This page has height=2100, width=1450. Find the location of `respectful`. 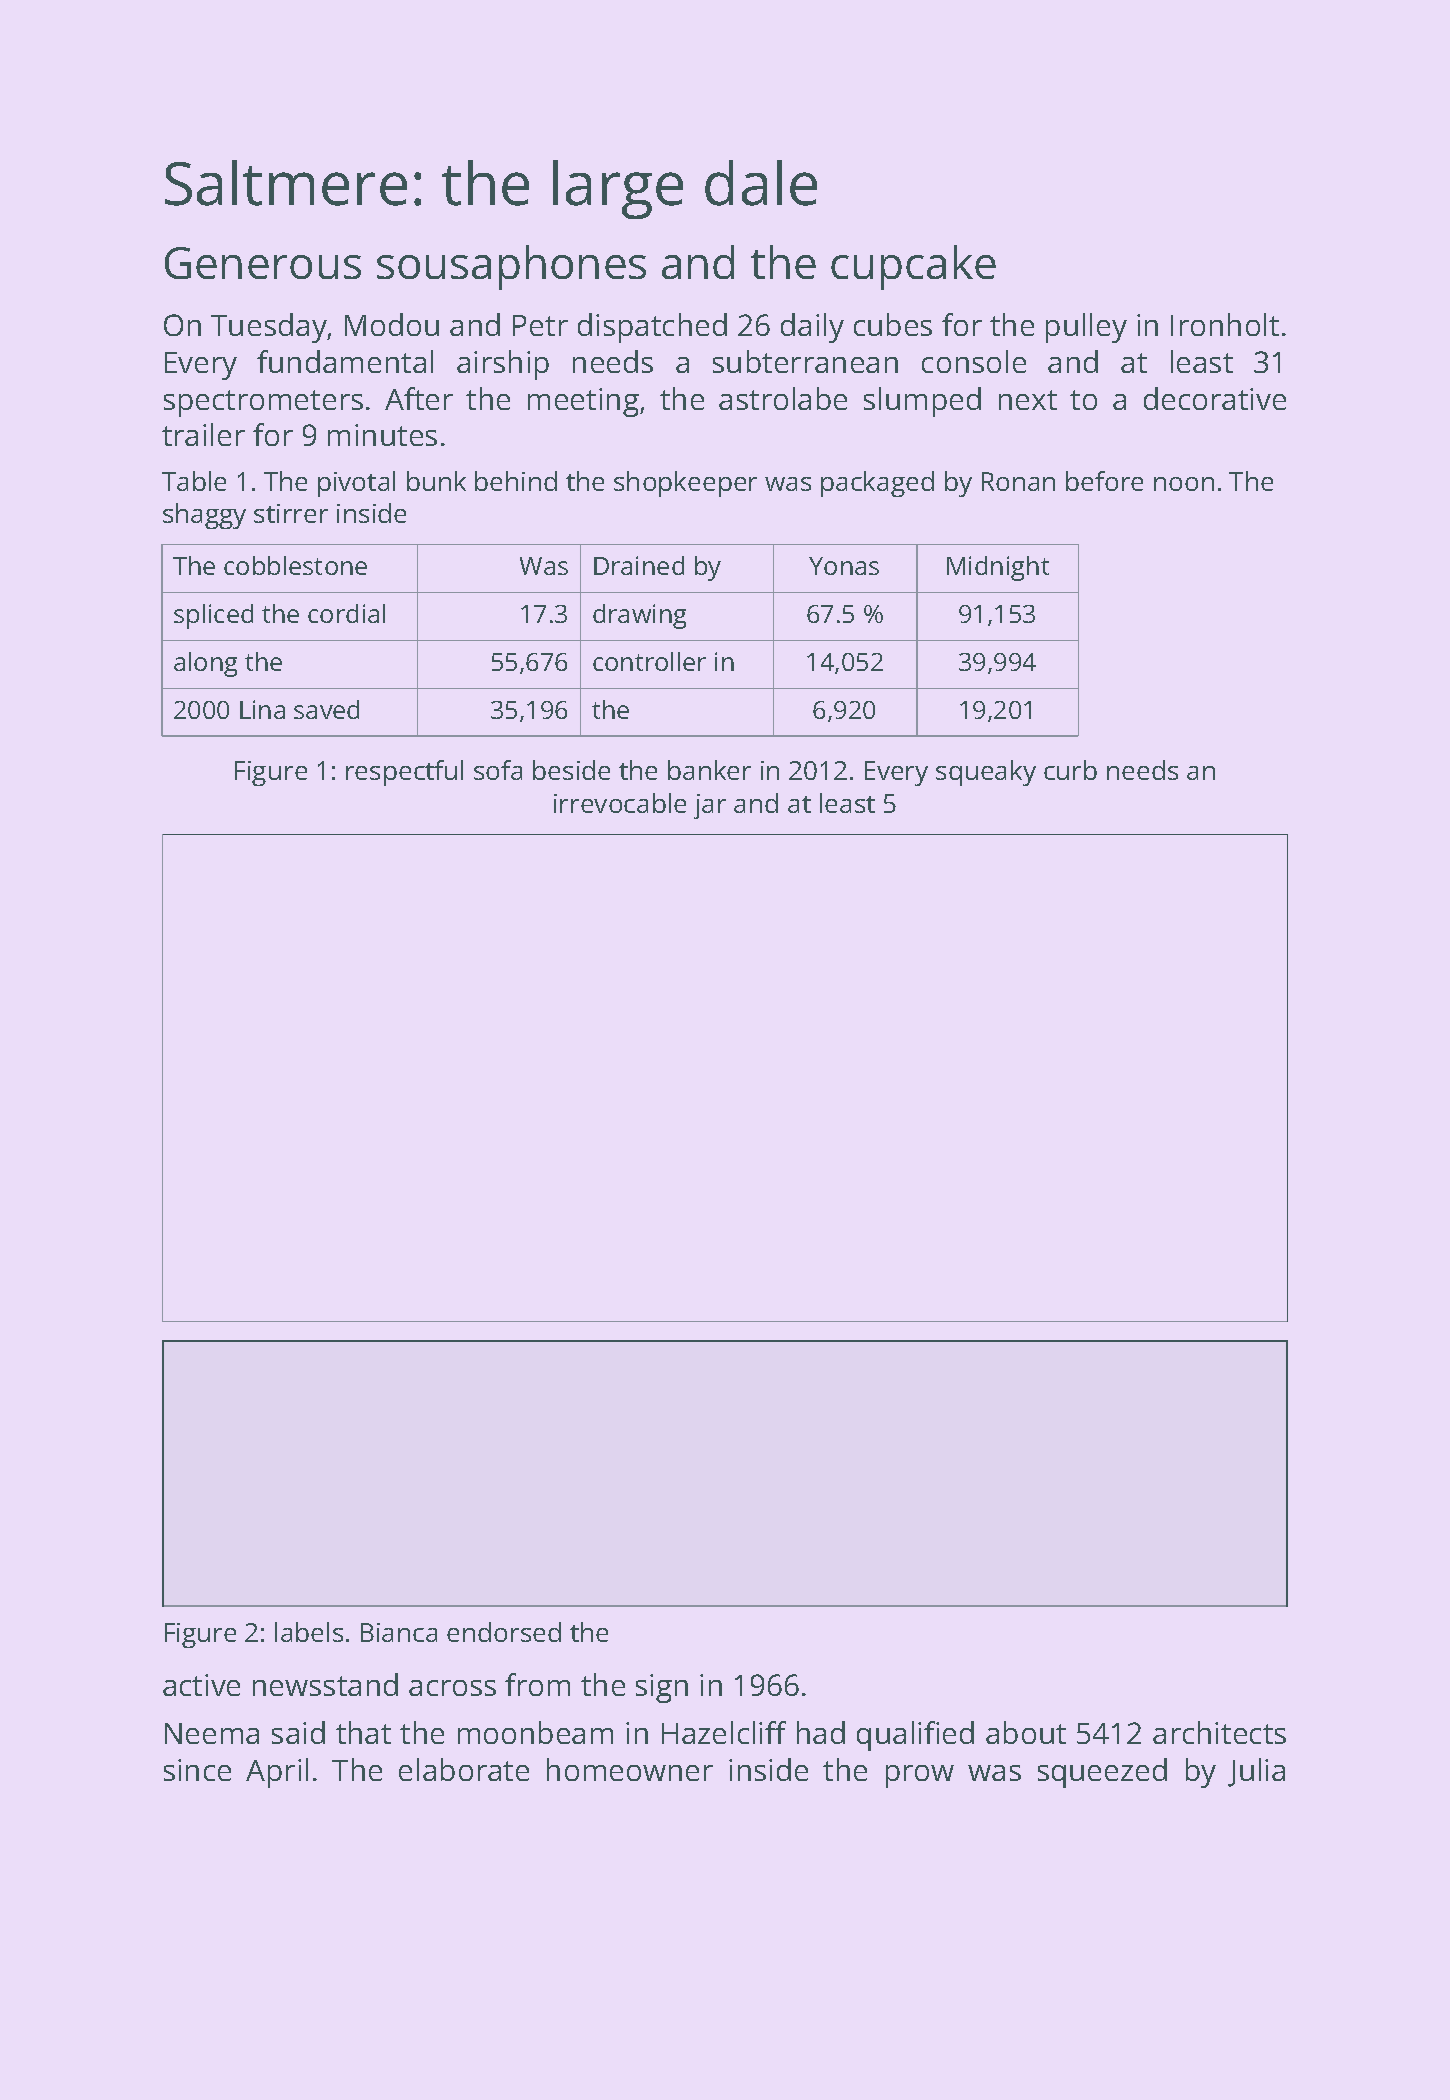

respectful is located at coordinates (404, 773).
